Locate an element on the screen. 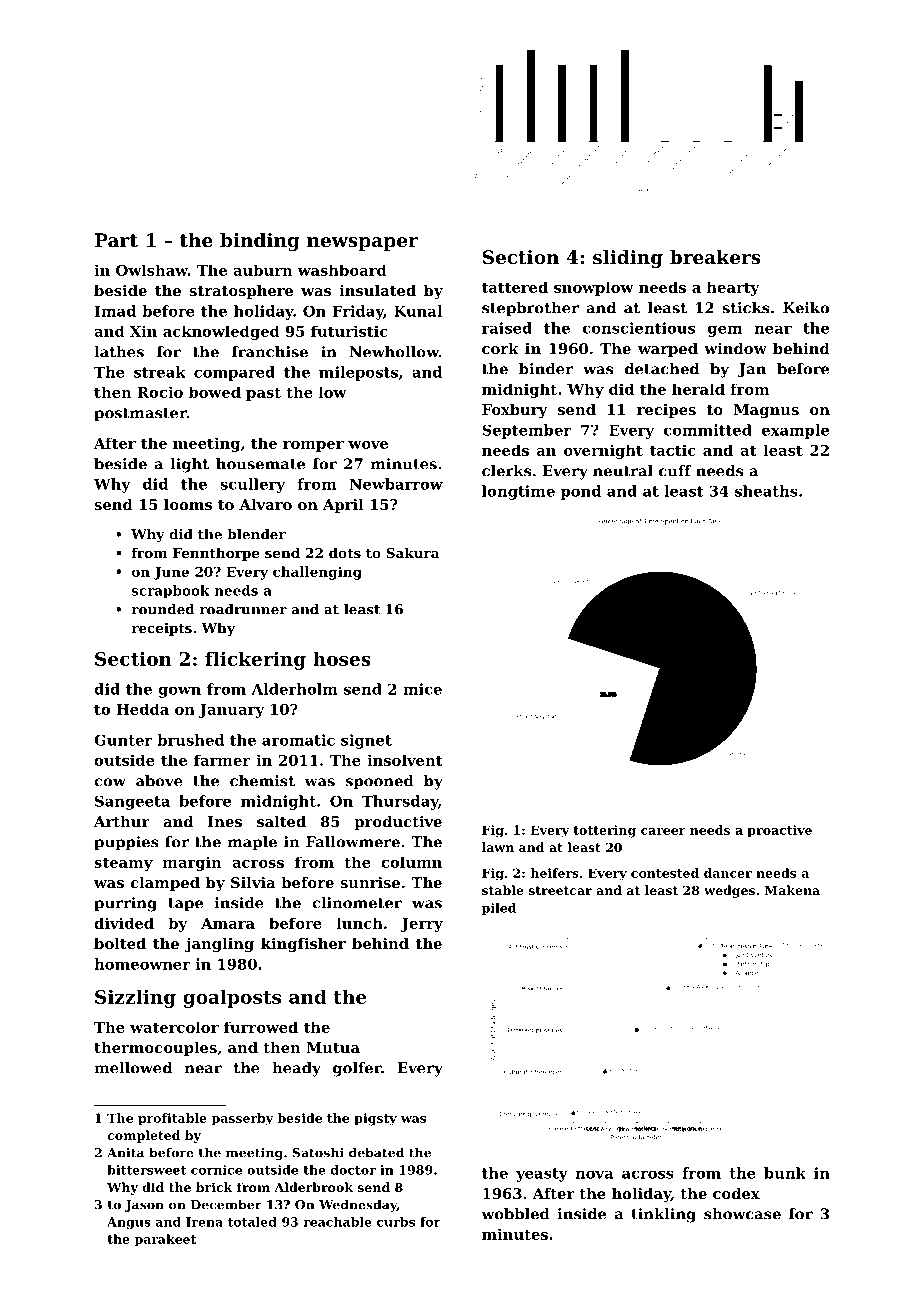  completed is located at coordinates (144, 1136).
